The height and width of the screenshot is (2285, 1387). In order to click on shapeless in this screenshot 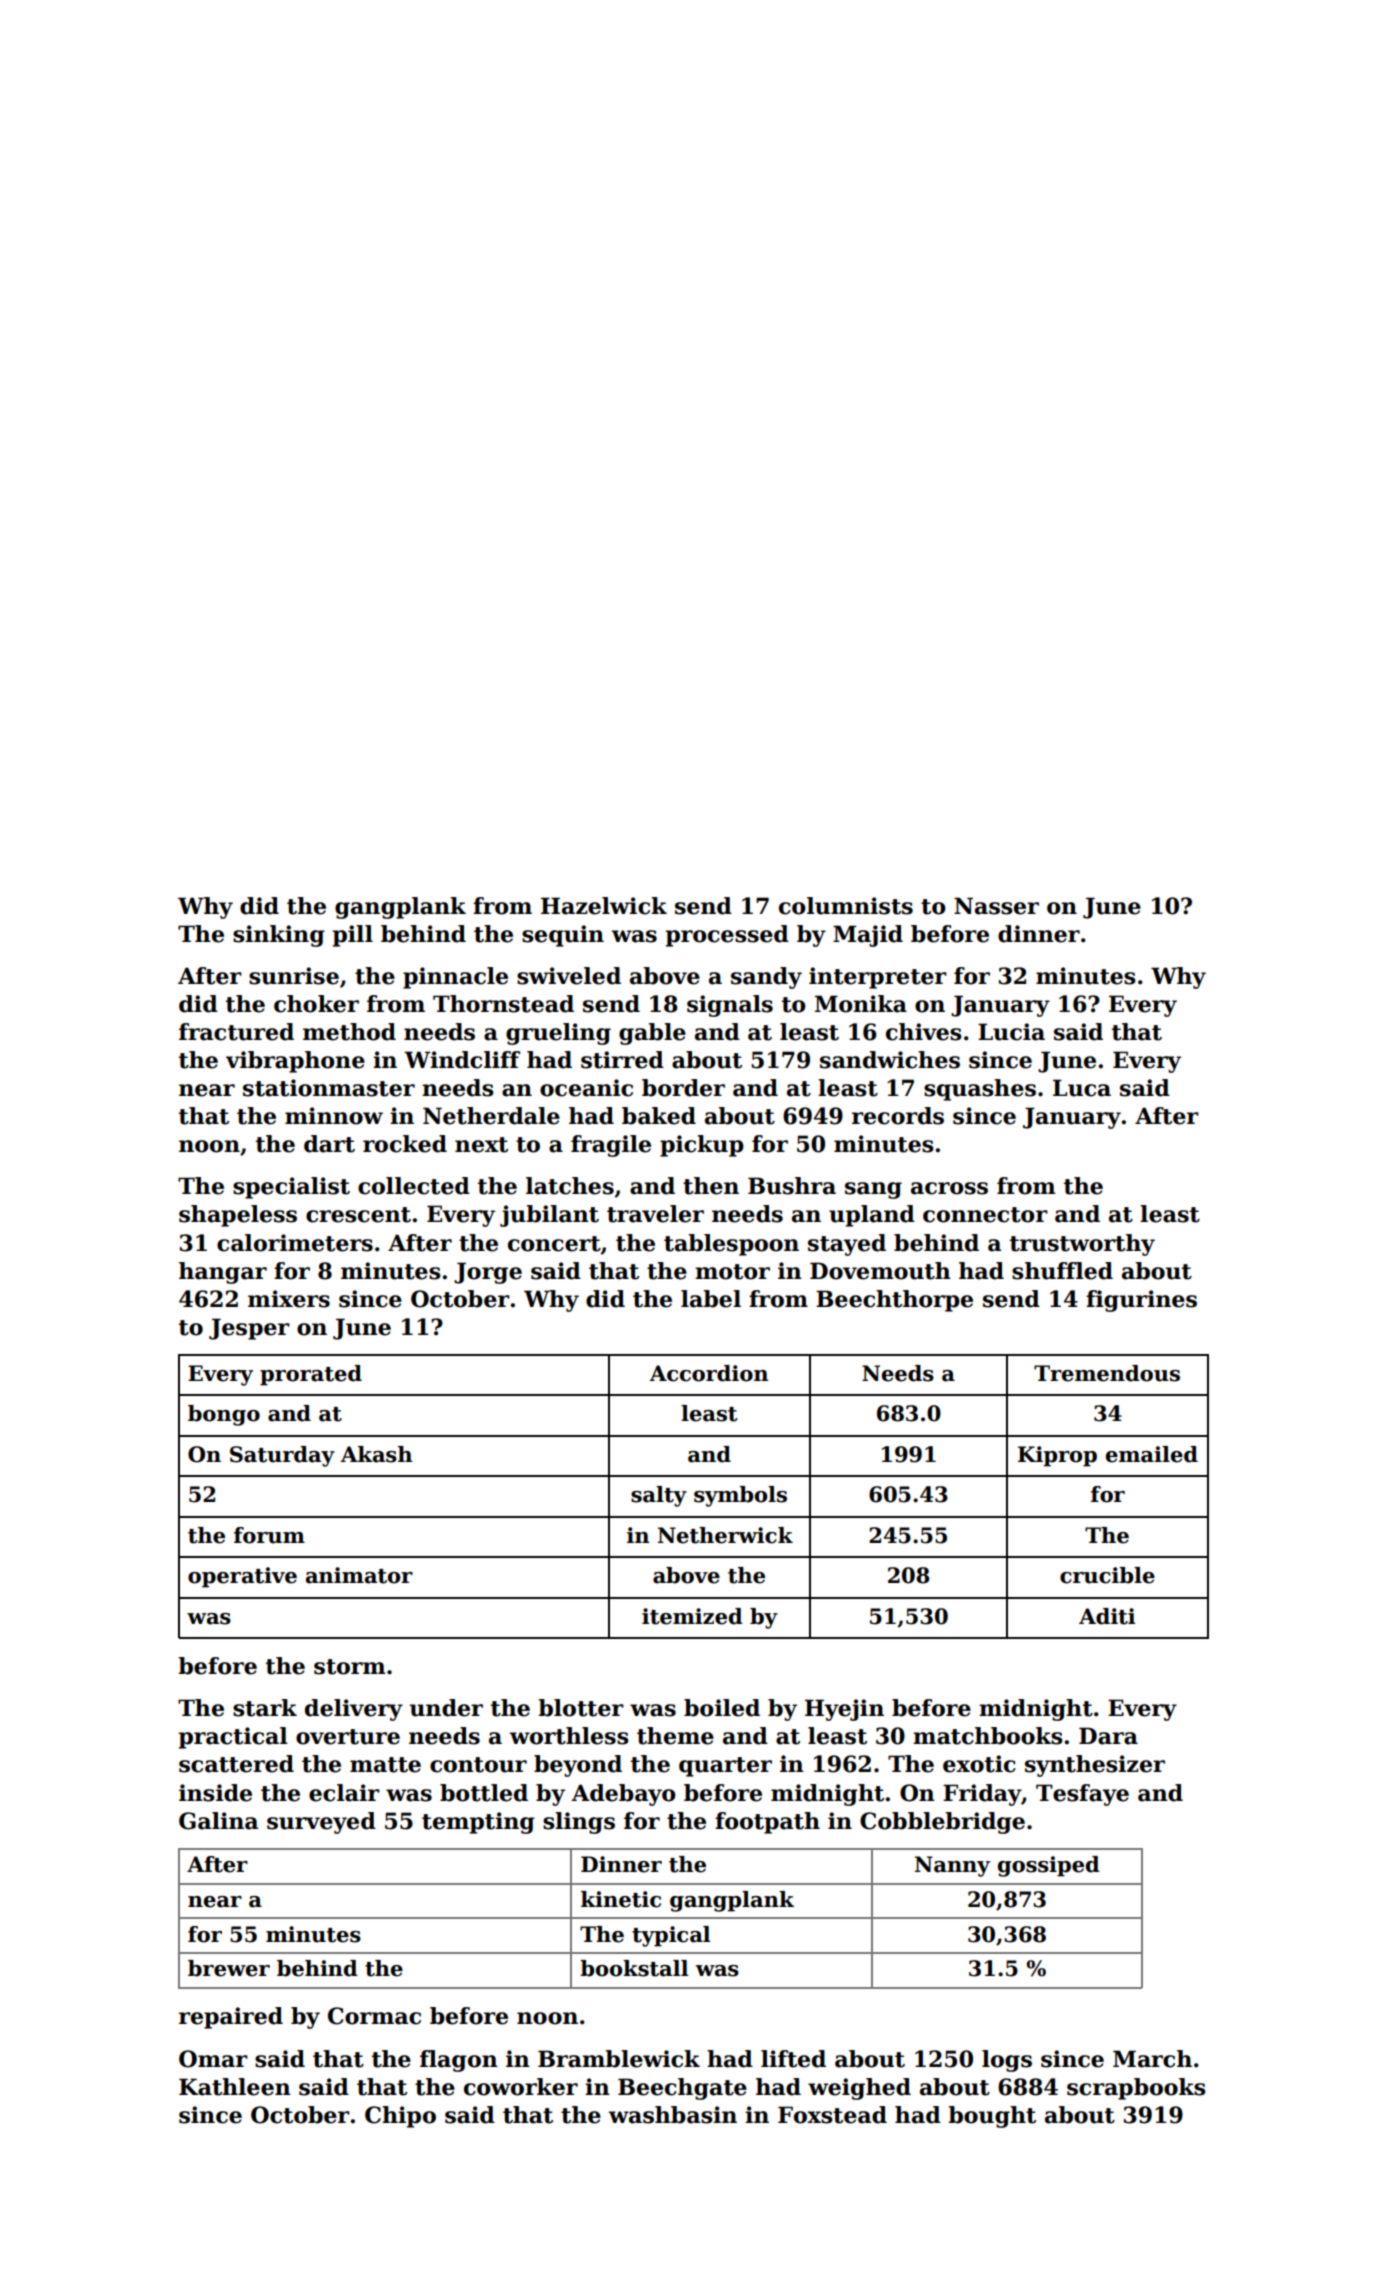, I will do `click(238, 1216)`.
